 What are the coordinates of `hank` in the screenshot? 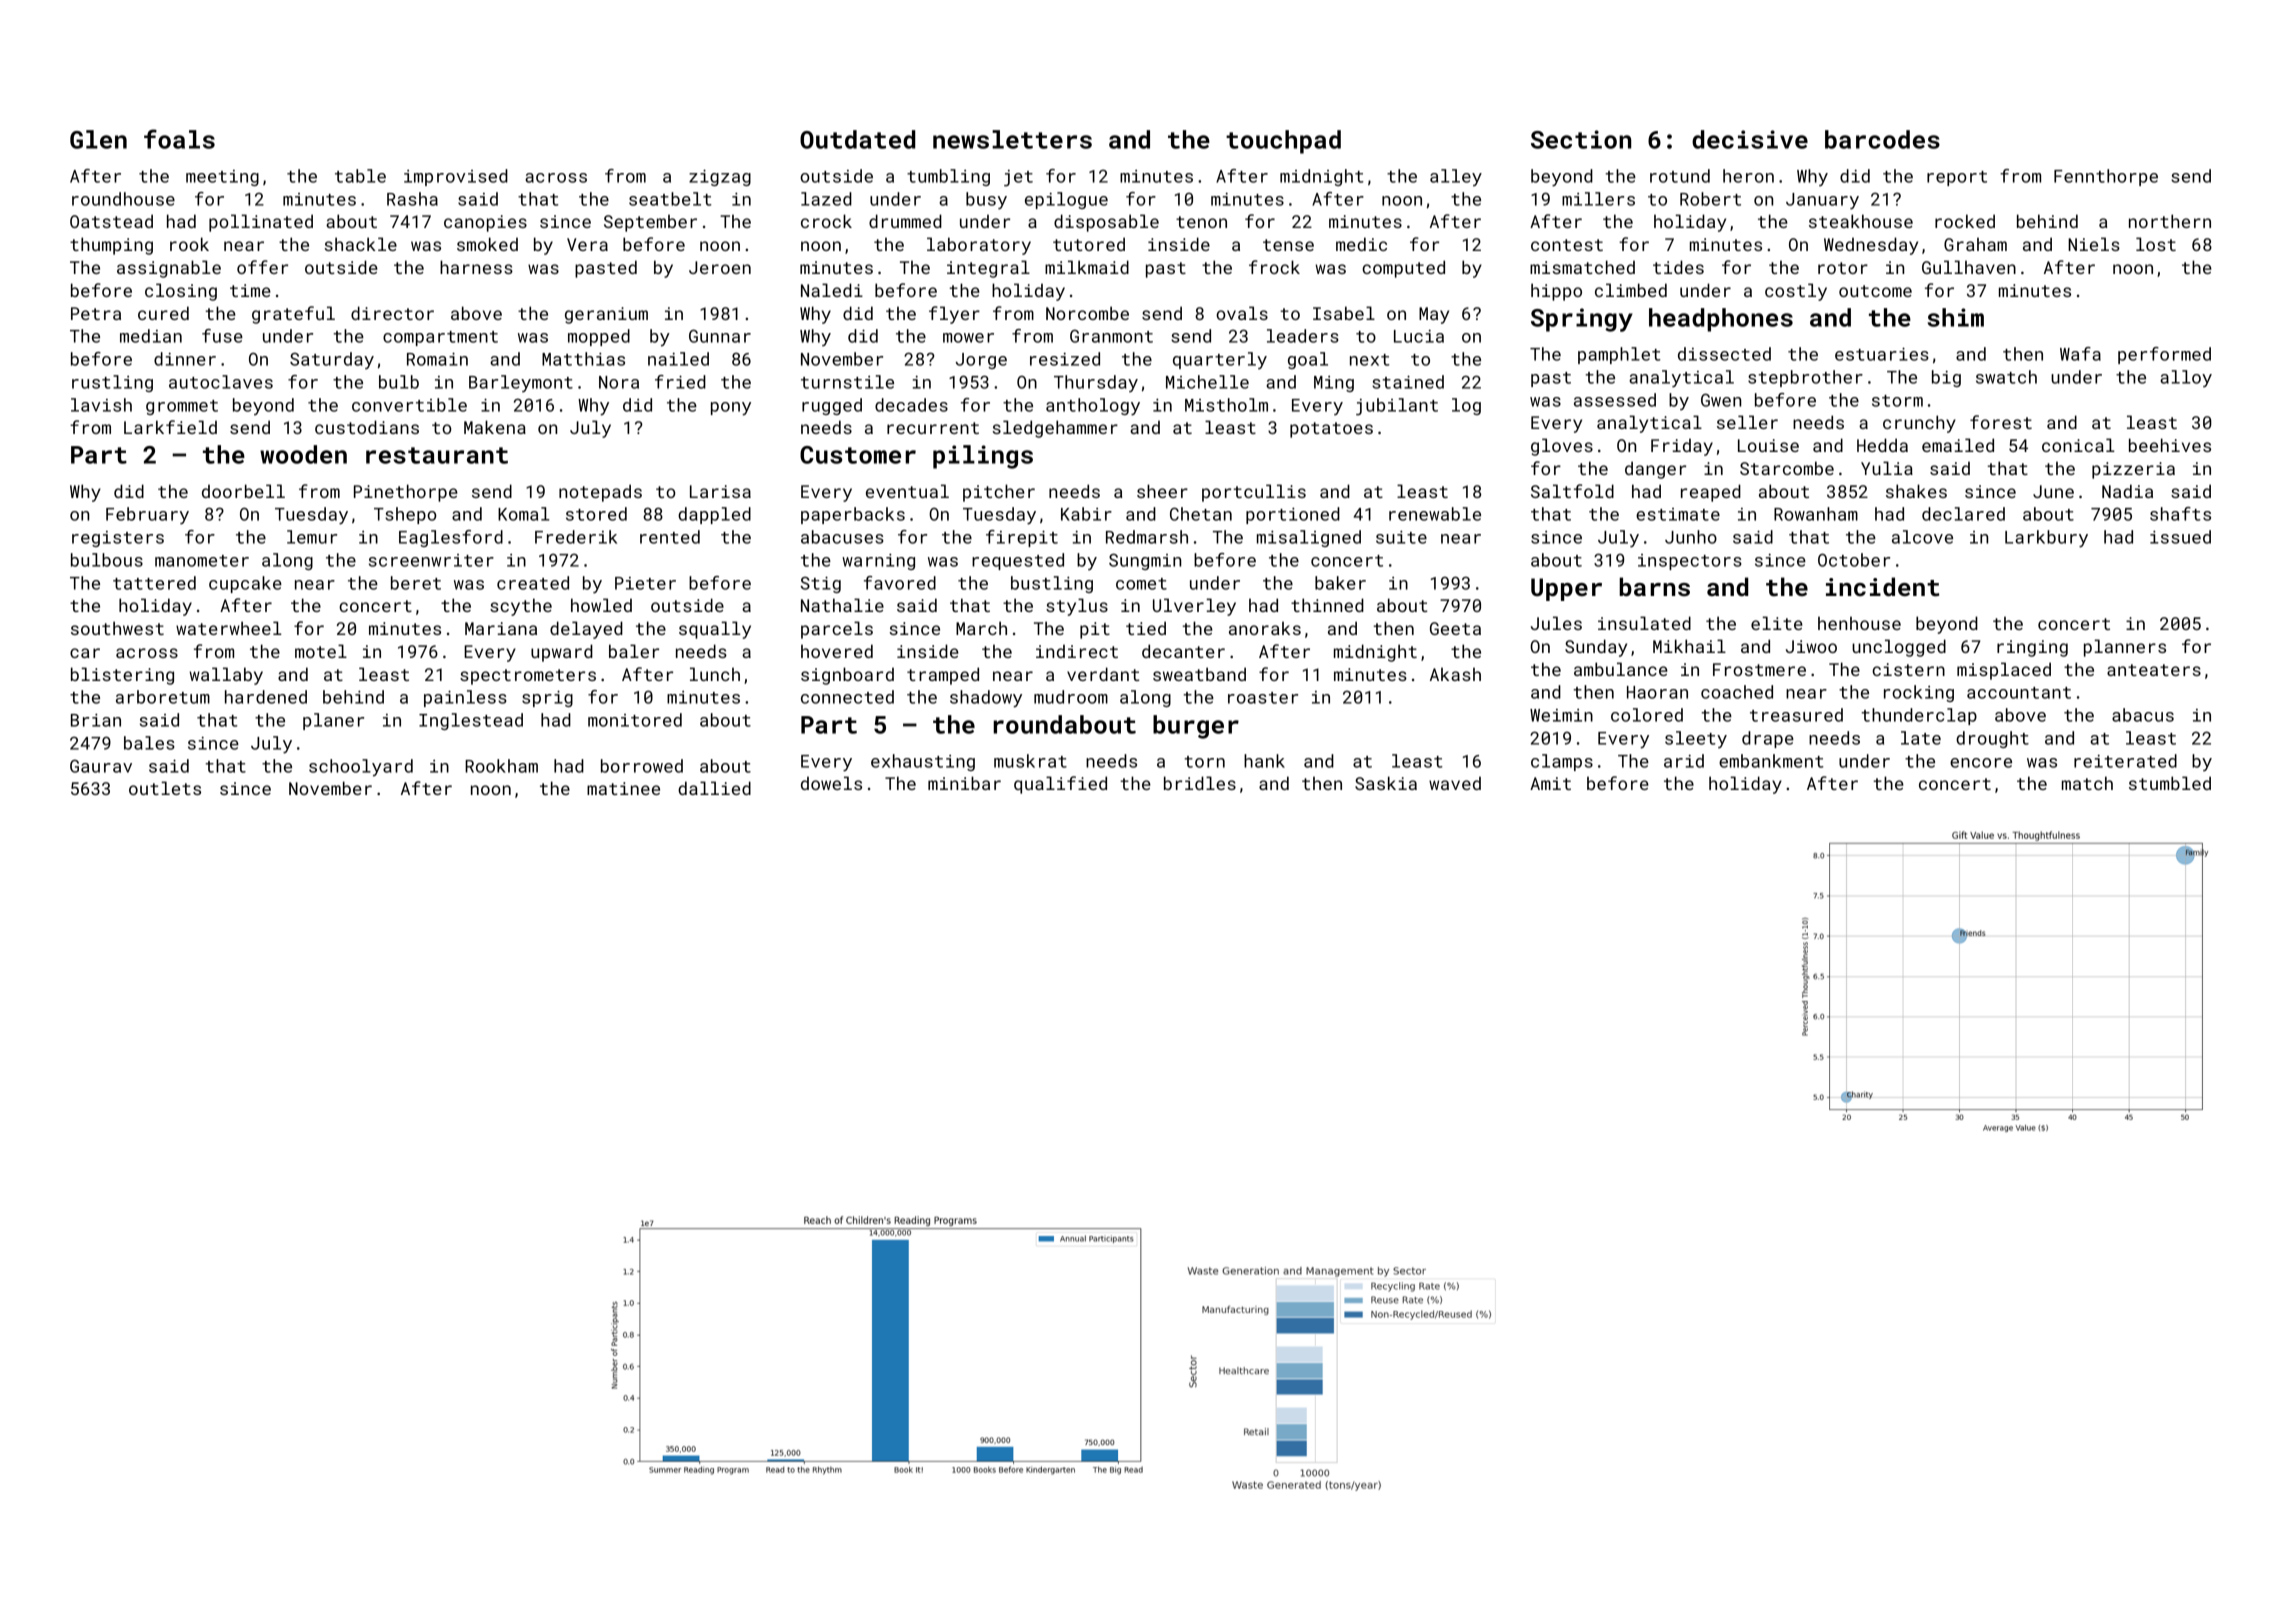 It's located at (1264, 761).
